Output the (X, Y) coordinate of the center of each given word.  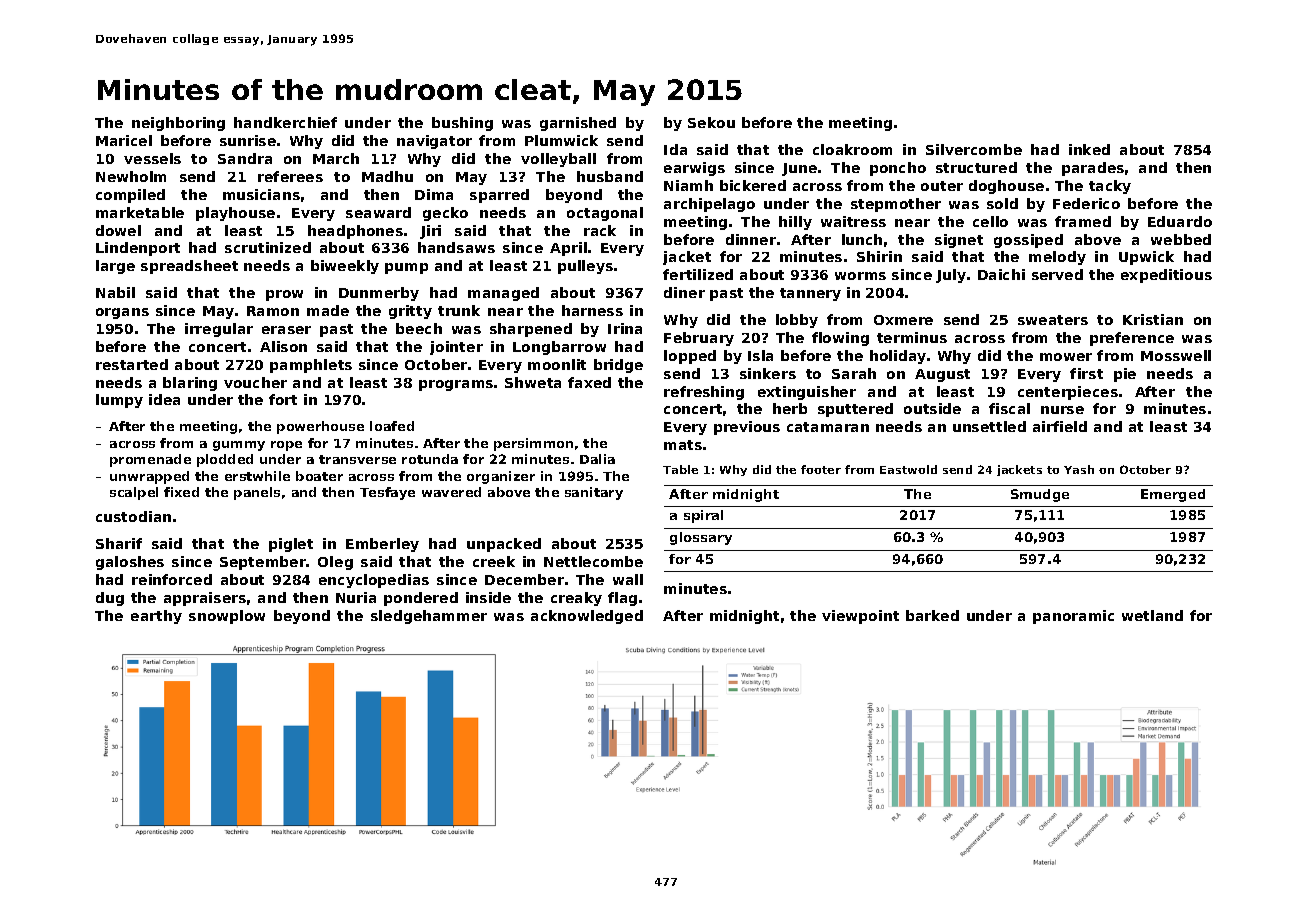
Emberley (382, 545)
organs (122, 313)
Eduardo (1180, 221)
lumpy (119, 401)
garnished (578, 124)
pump (406, 268)
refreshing (704, 393)
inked (1089, 149)
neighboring (178, 124)
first (1086, 373)
